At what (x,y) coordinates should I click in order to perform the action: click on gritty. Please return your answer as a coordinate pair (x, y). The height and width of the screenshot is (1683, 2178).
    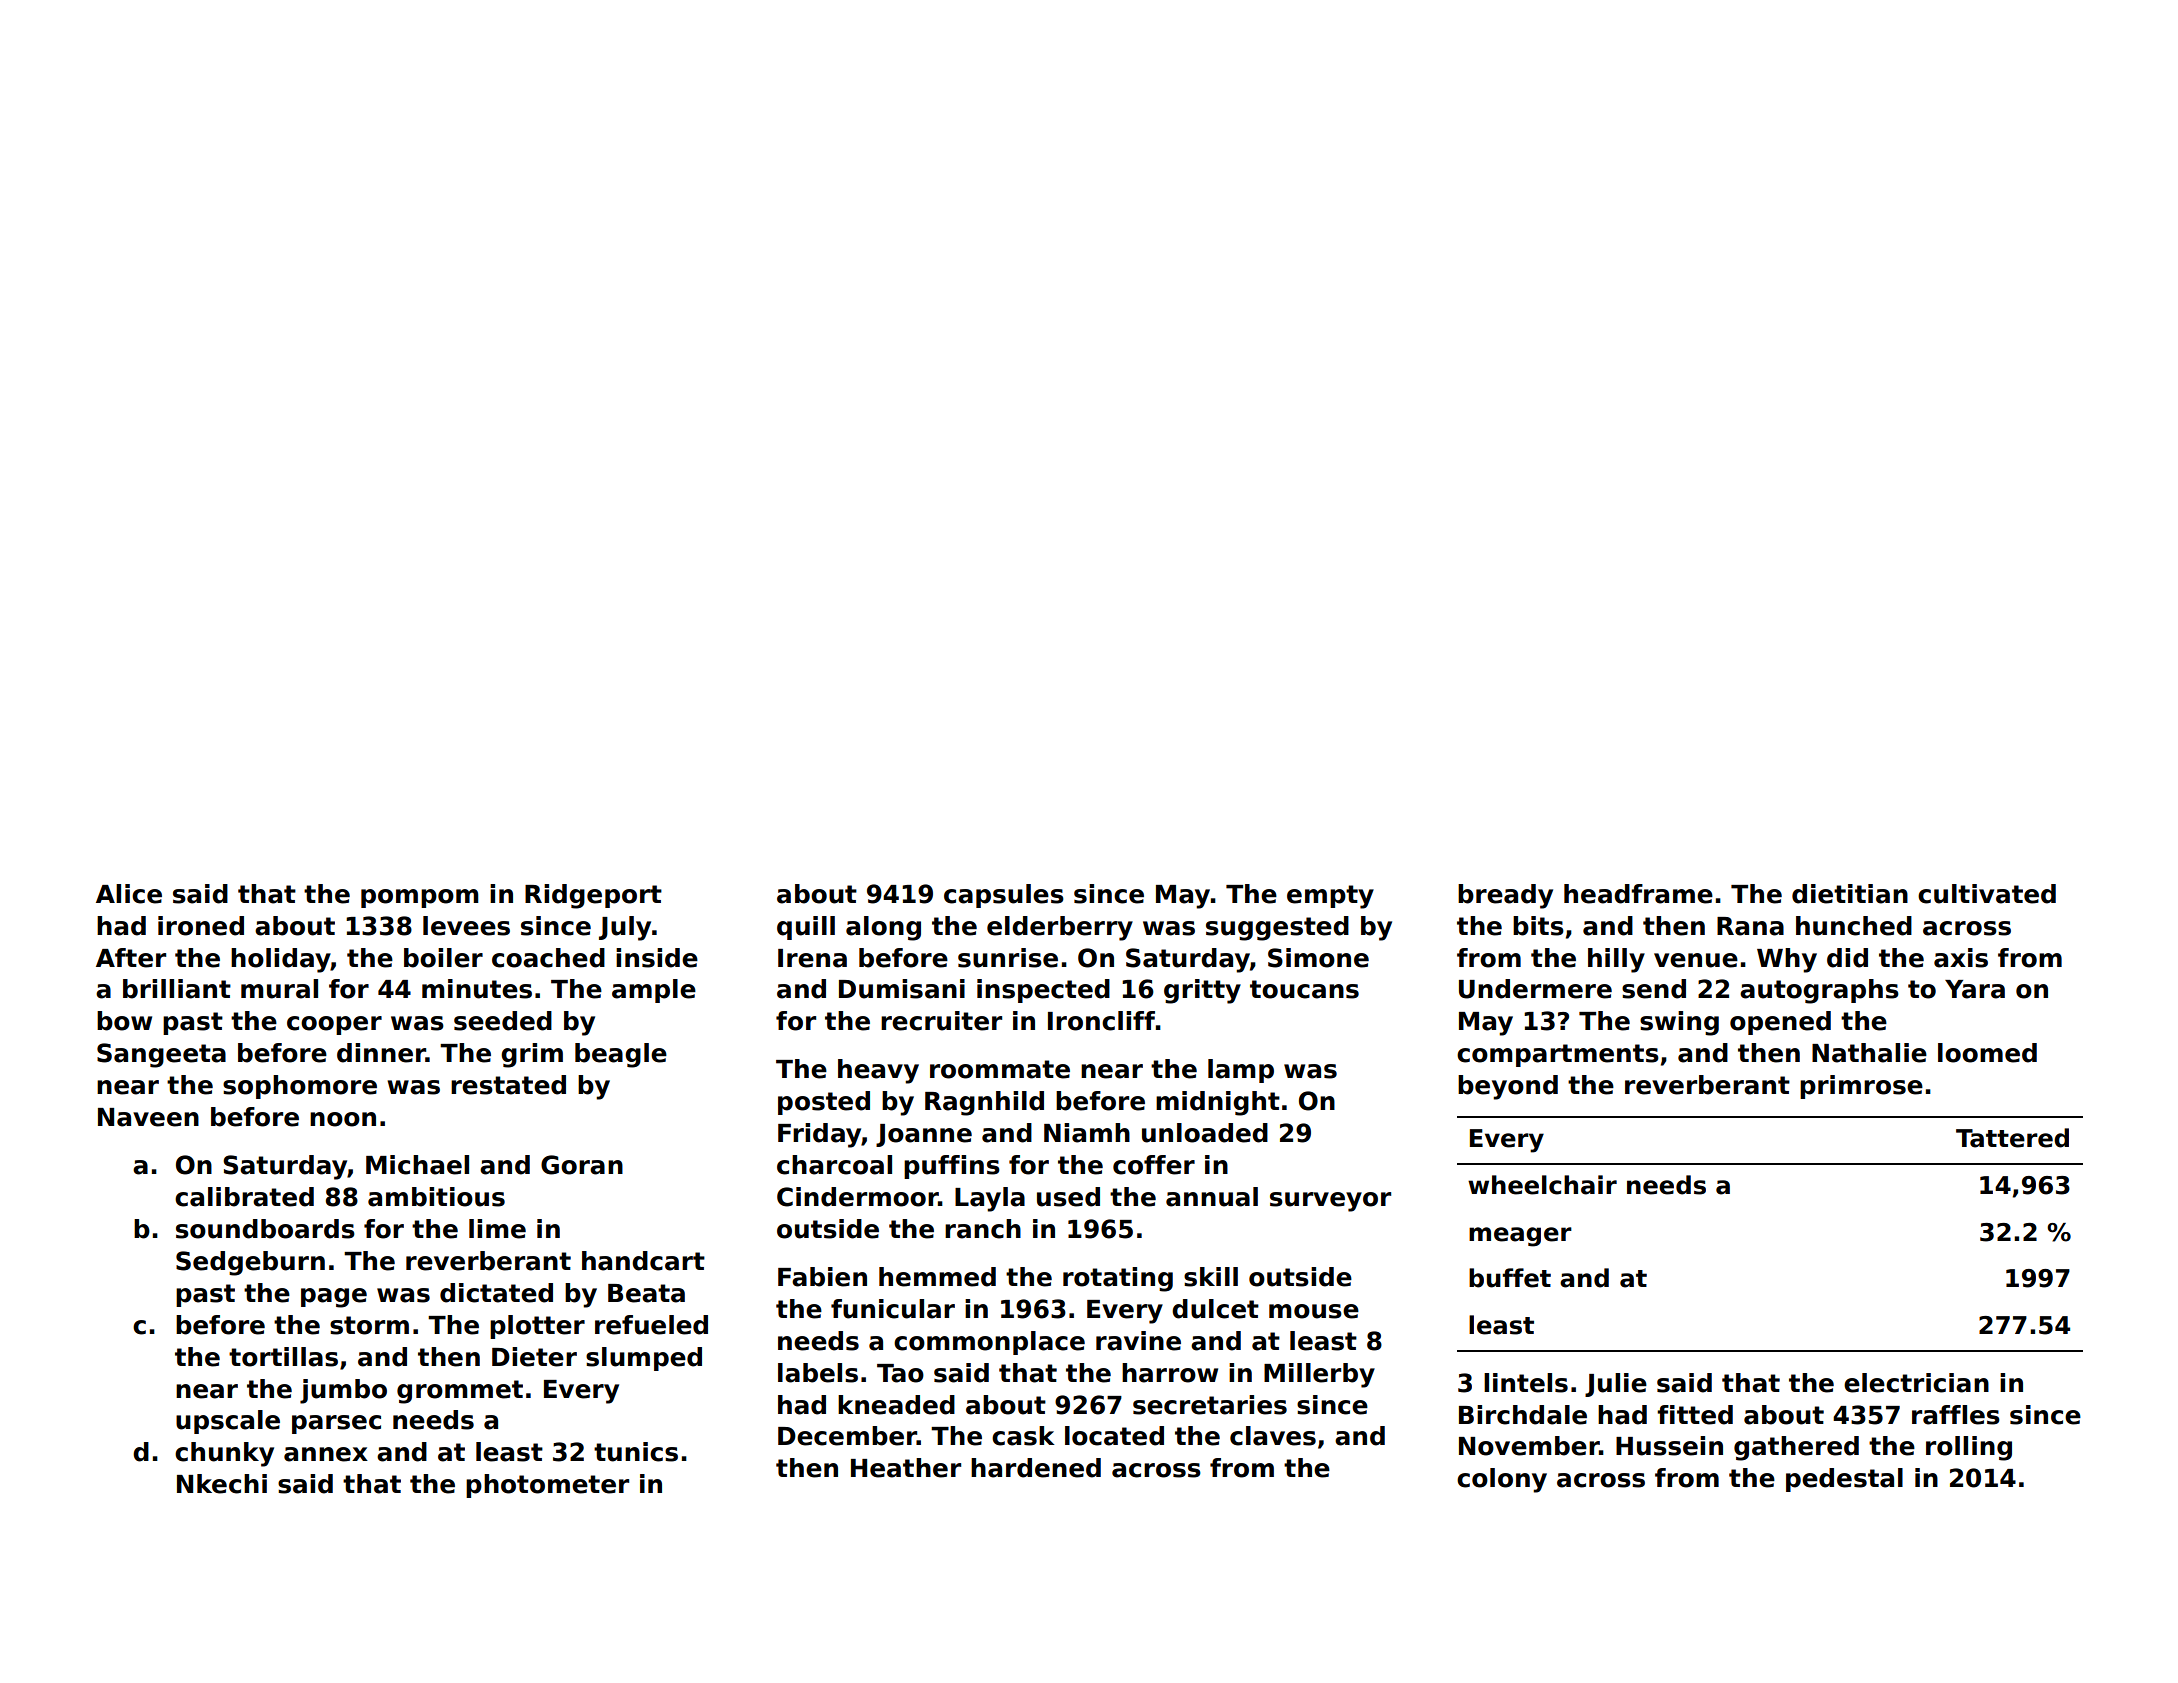
    Looking at the image, I should click on (1202, 991).
